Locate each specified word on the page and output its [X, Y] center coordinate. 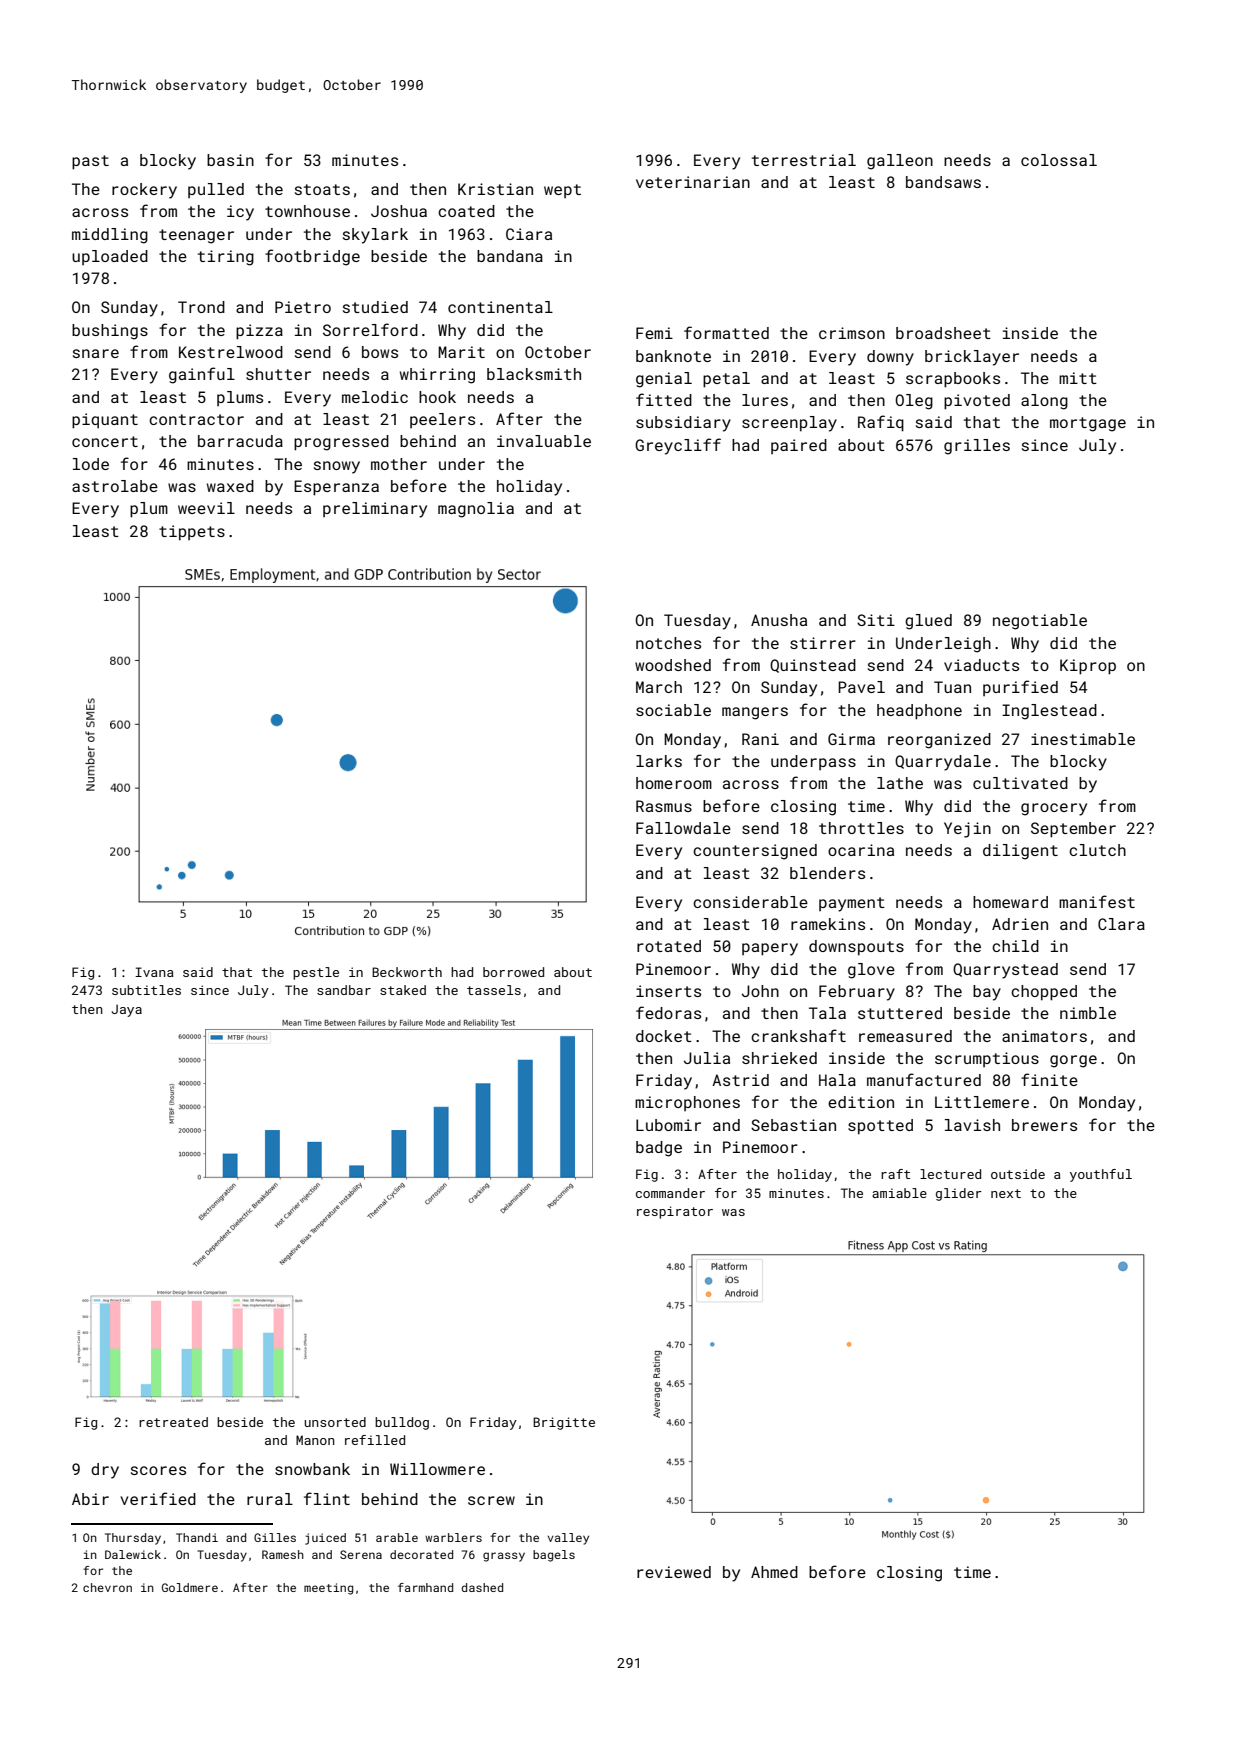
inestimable [1083, 739]
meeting [328, 1589]
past [90, 162]
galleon [900, 162]
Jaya [126, 1010]
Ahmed [774, 1572]
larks [659, 761]
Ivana [154, 972]
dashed [482, 1587]
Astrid [740, 1080]
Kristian [495, 189]
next [1006, 1193]
